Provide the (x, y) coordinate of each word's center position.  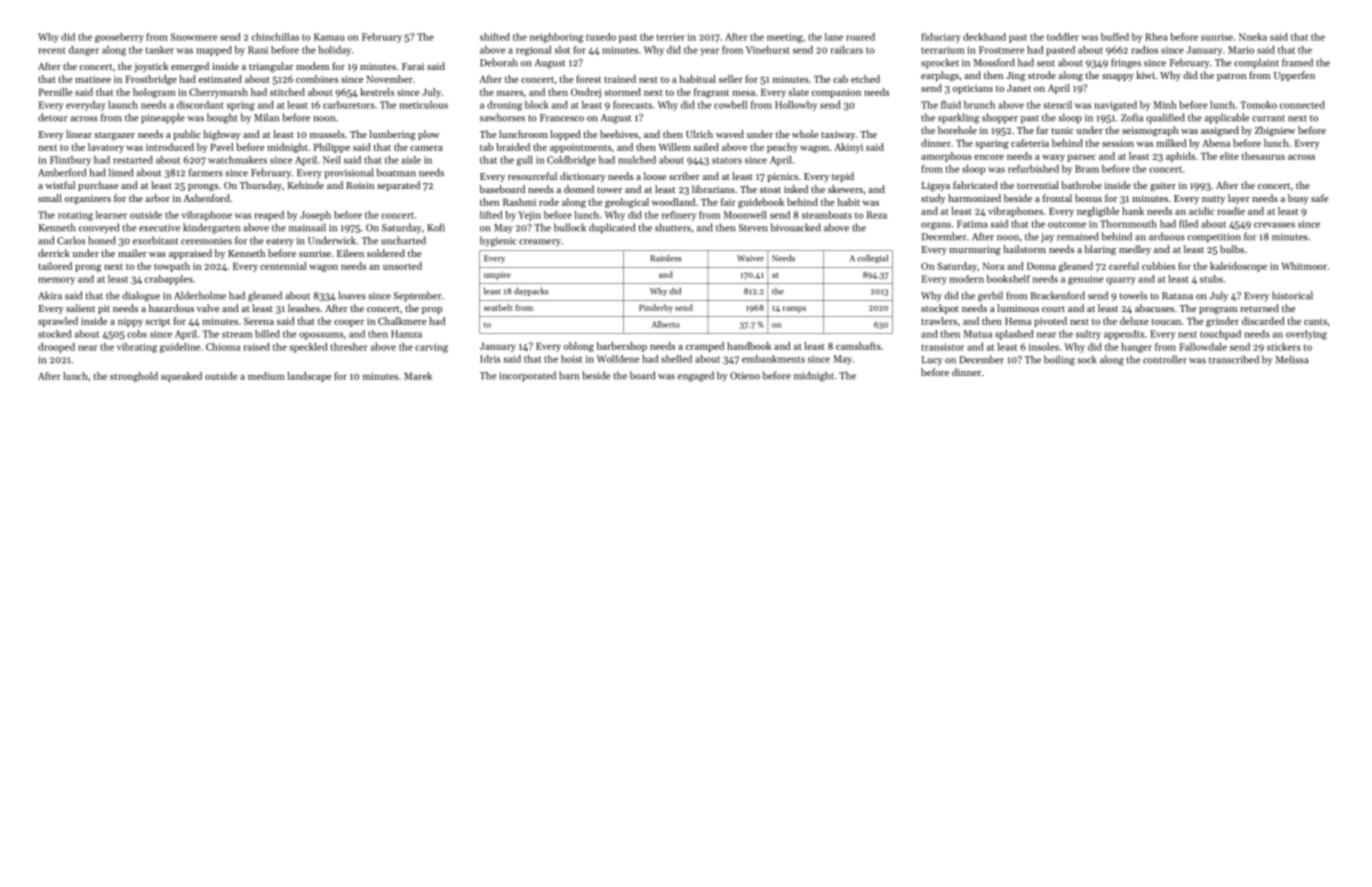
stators (727, 160)
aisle (411, 160)
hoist (571, 359)
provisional (348, 173)
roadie (1231, 211)
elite (1229, 156)
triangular (271, 67)
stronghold (134, 377)
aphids (1180, 157)
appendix (1124, 335)
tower (609, 190)
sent (1046, 63)
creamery (540, 243)
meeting (785, 38)
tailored (55, 266)
